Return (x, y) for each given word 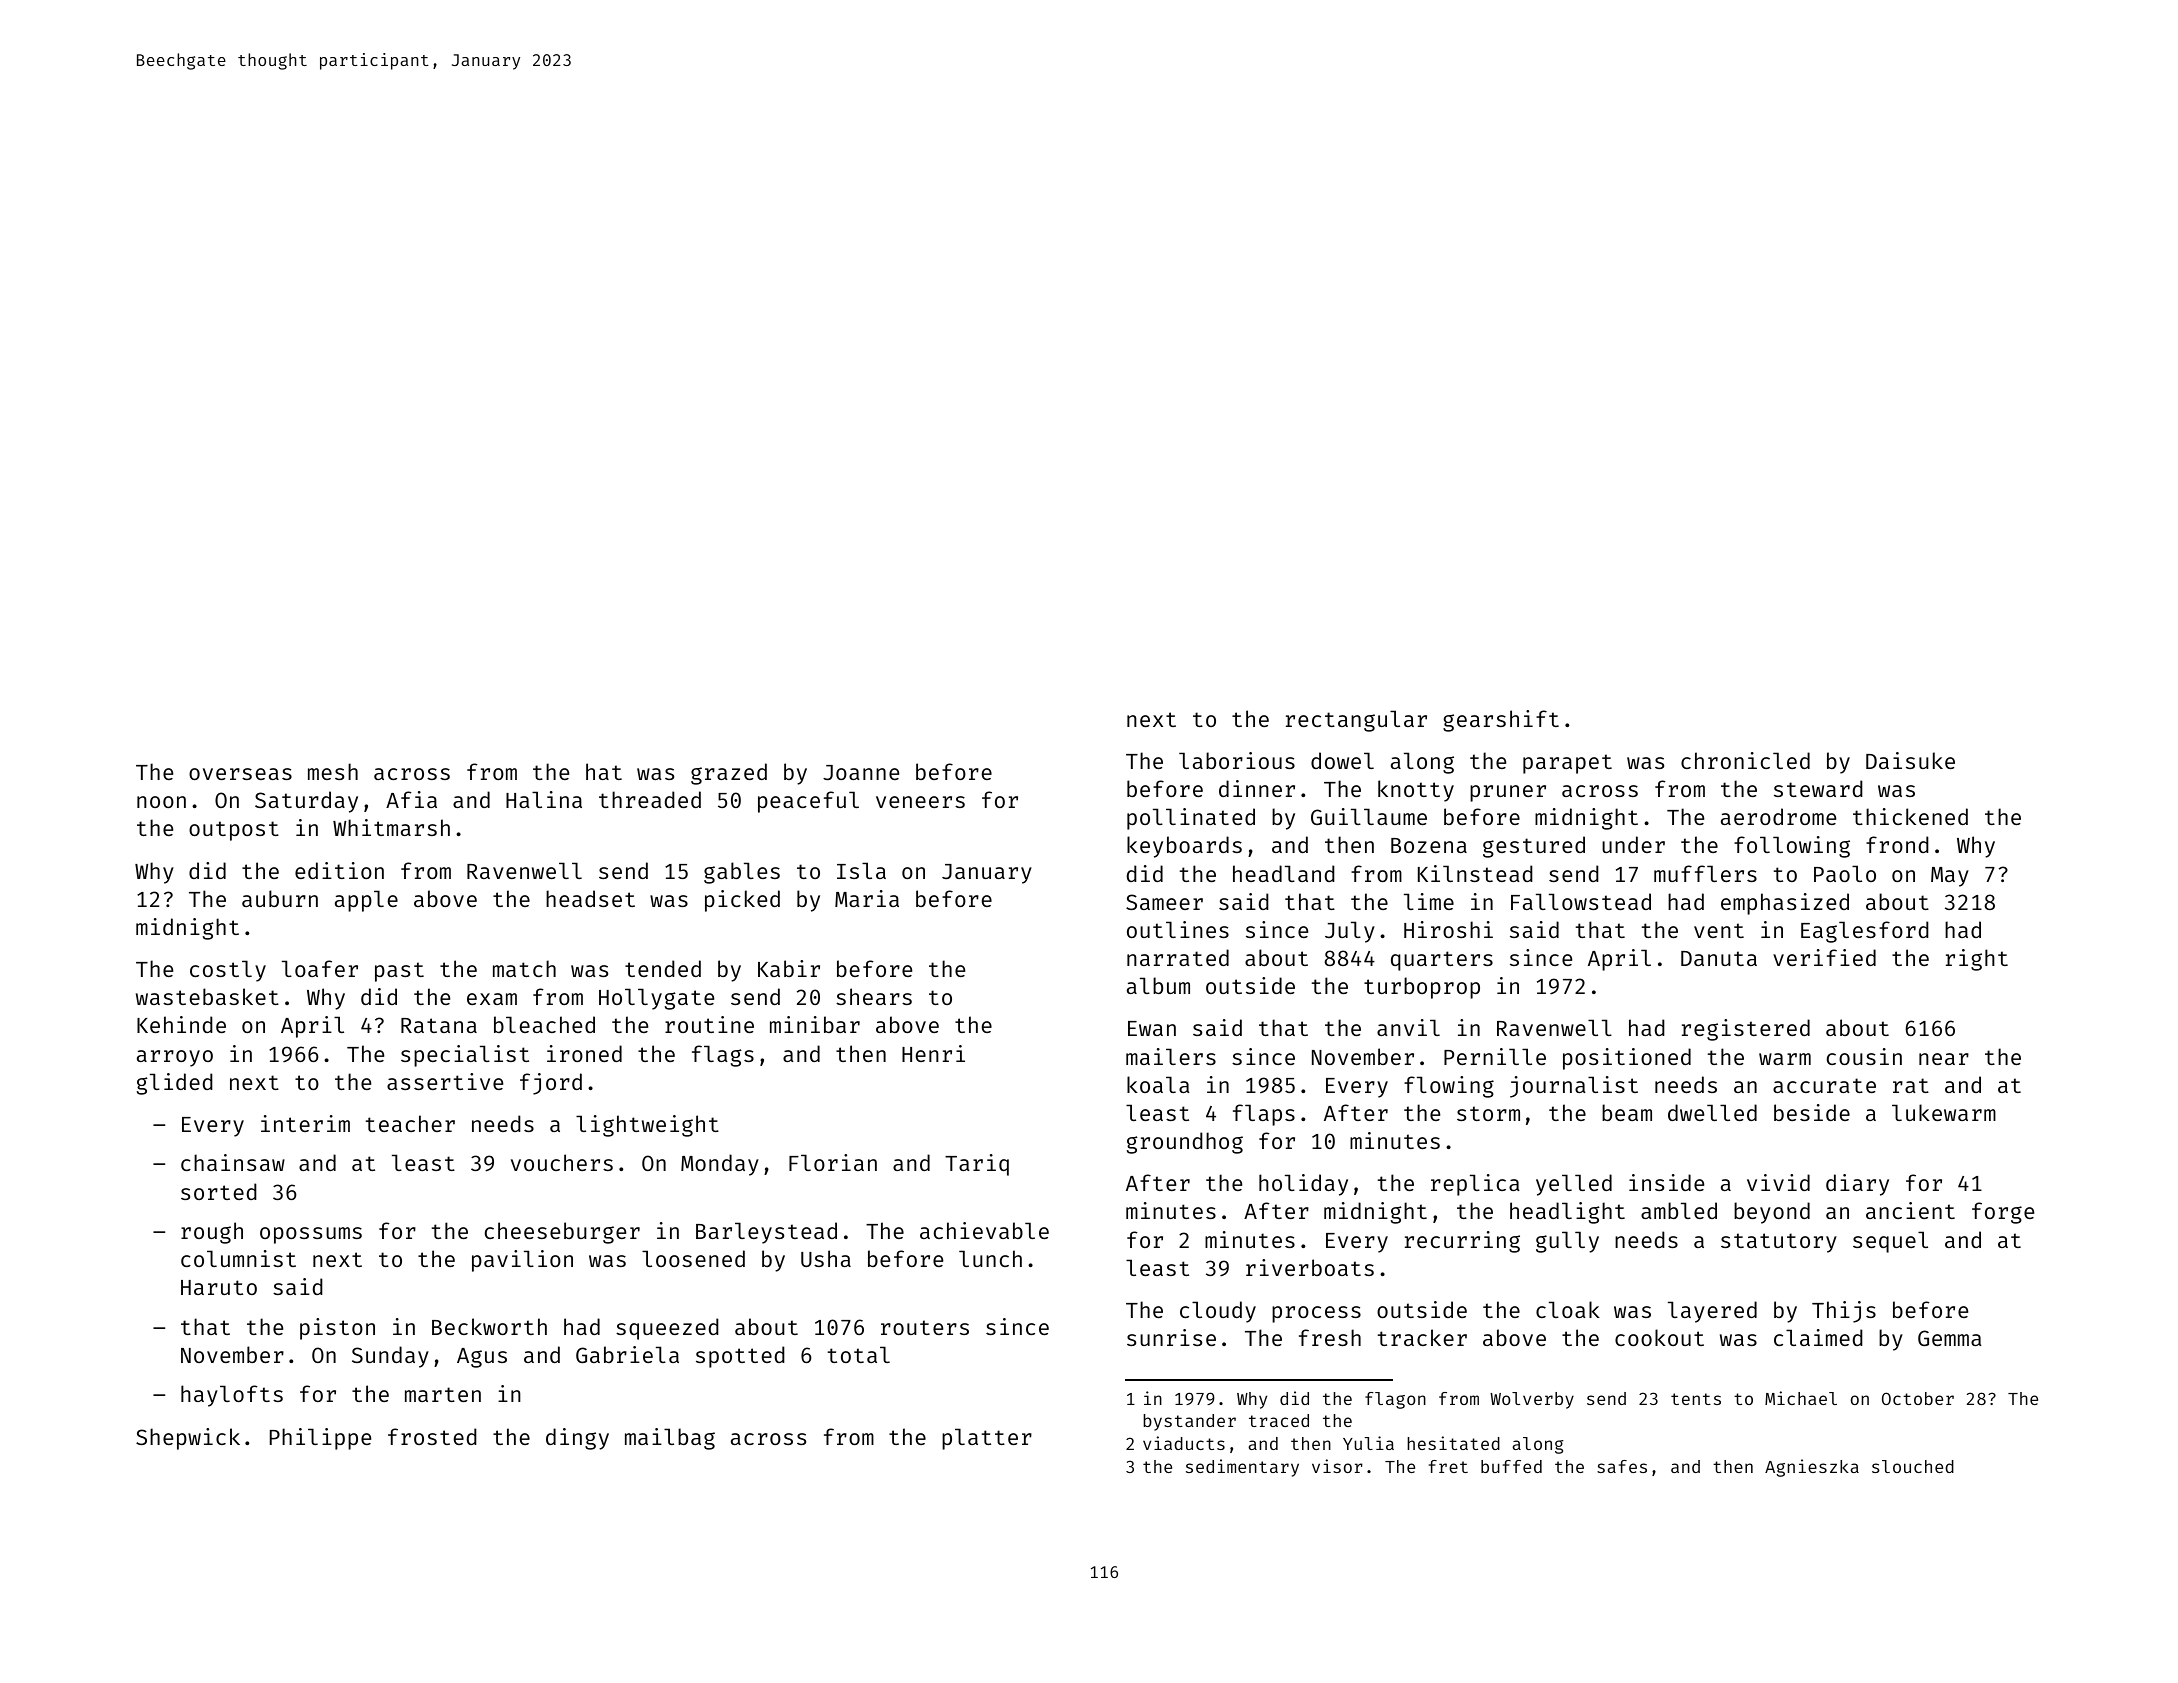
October (1918, 1398)
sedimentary (1242, 1468)
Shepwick (188, 1439)
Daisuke (1910, 760)
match (524, 968)
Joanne (861, 772)
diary (1857, 1185)
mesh (333, 771)
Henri (933, 1053)
